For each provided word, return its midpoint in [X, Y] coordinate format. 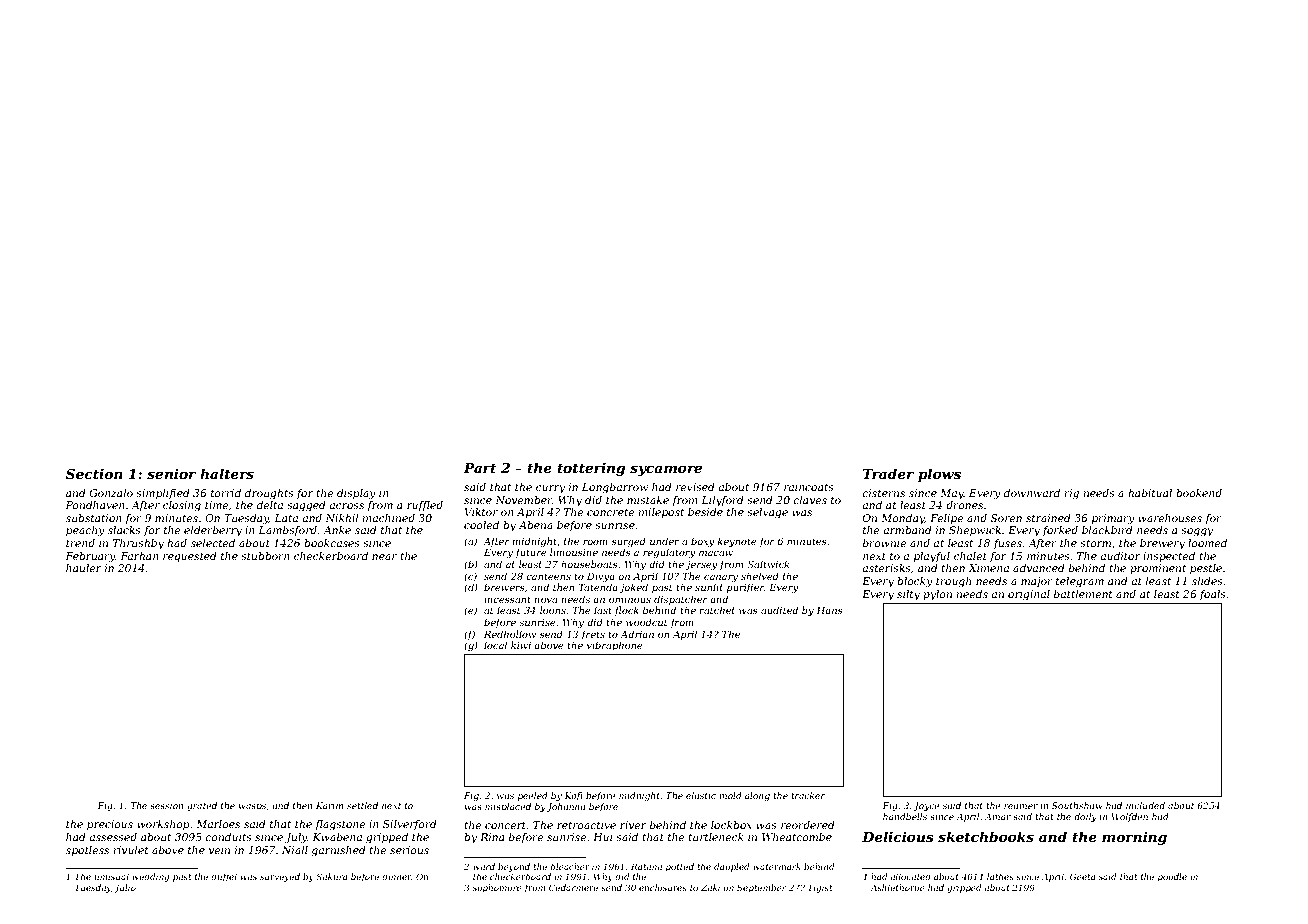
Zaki [710, 887]
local [495, 645]
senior [171, 473]
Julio [125, 888]
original [1029, 595]
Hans [829, 610]
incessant [507, 599]
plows [939, 475]
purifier [745, 588]
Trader [888, 473]
